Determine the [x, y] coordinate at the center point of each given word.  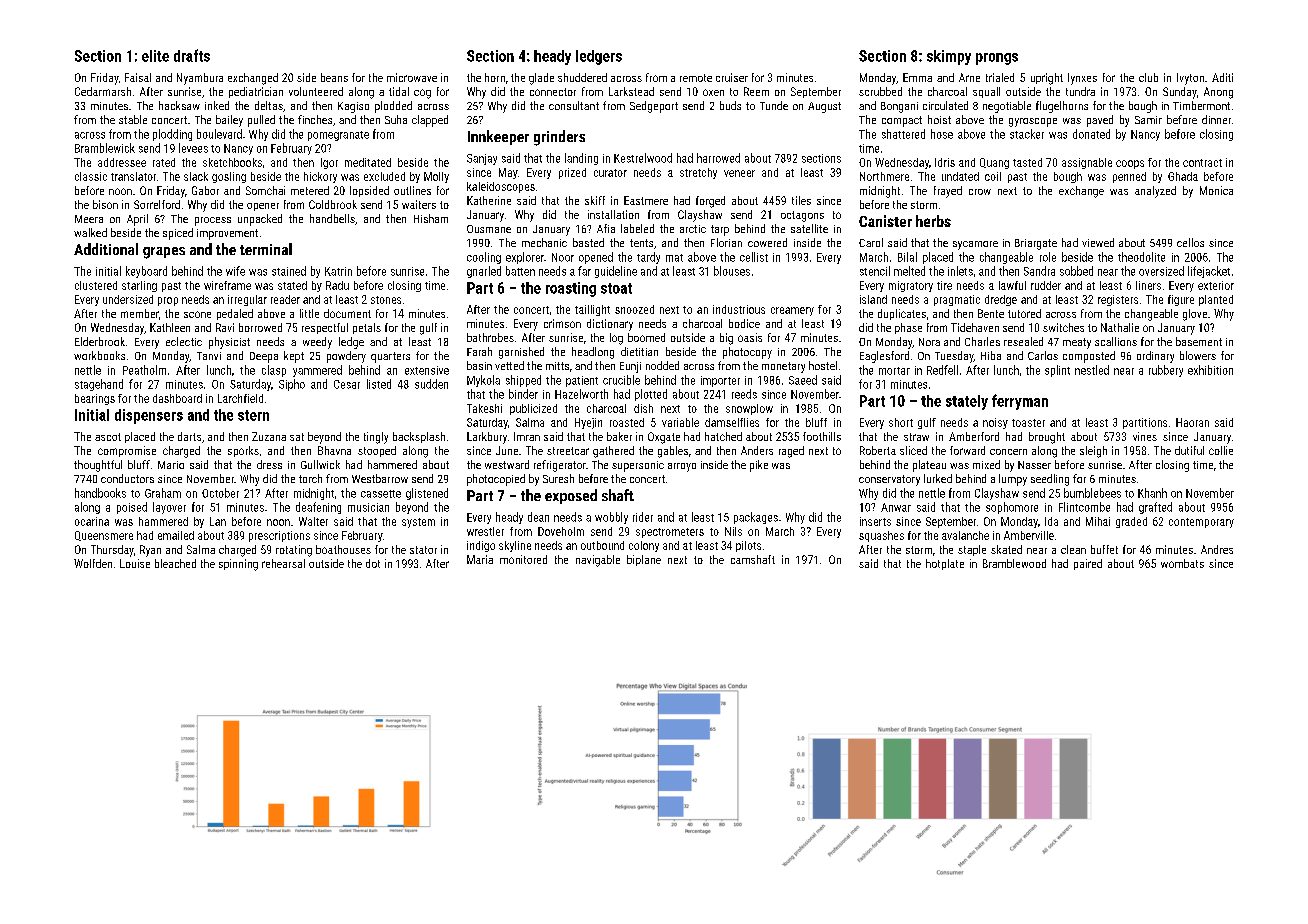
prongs [997, 59]
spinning [238, 565]
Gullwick [320, 464]
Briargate [1036, 244]
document [347, 313]
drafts [192, 55]
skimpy [949, 57]
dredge [1001, 300]
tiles [801, 200]
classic [91, 176]
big [726, 339]
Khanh [1152, 493]
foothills [822, 436]
